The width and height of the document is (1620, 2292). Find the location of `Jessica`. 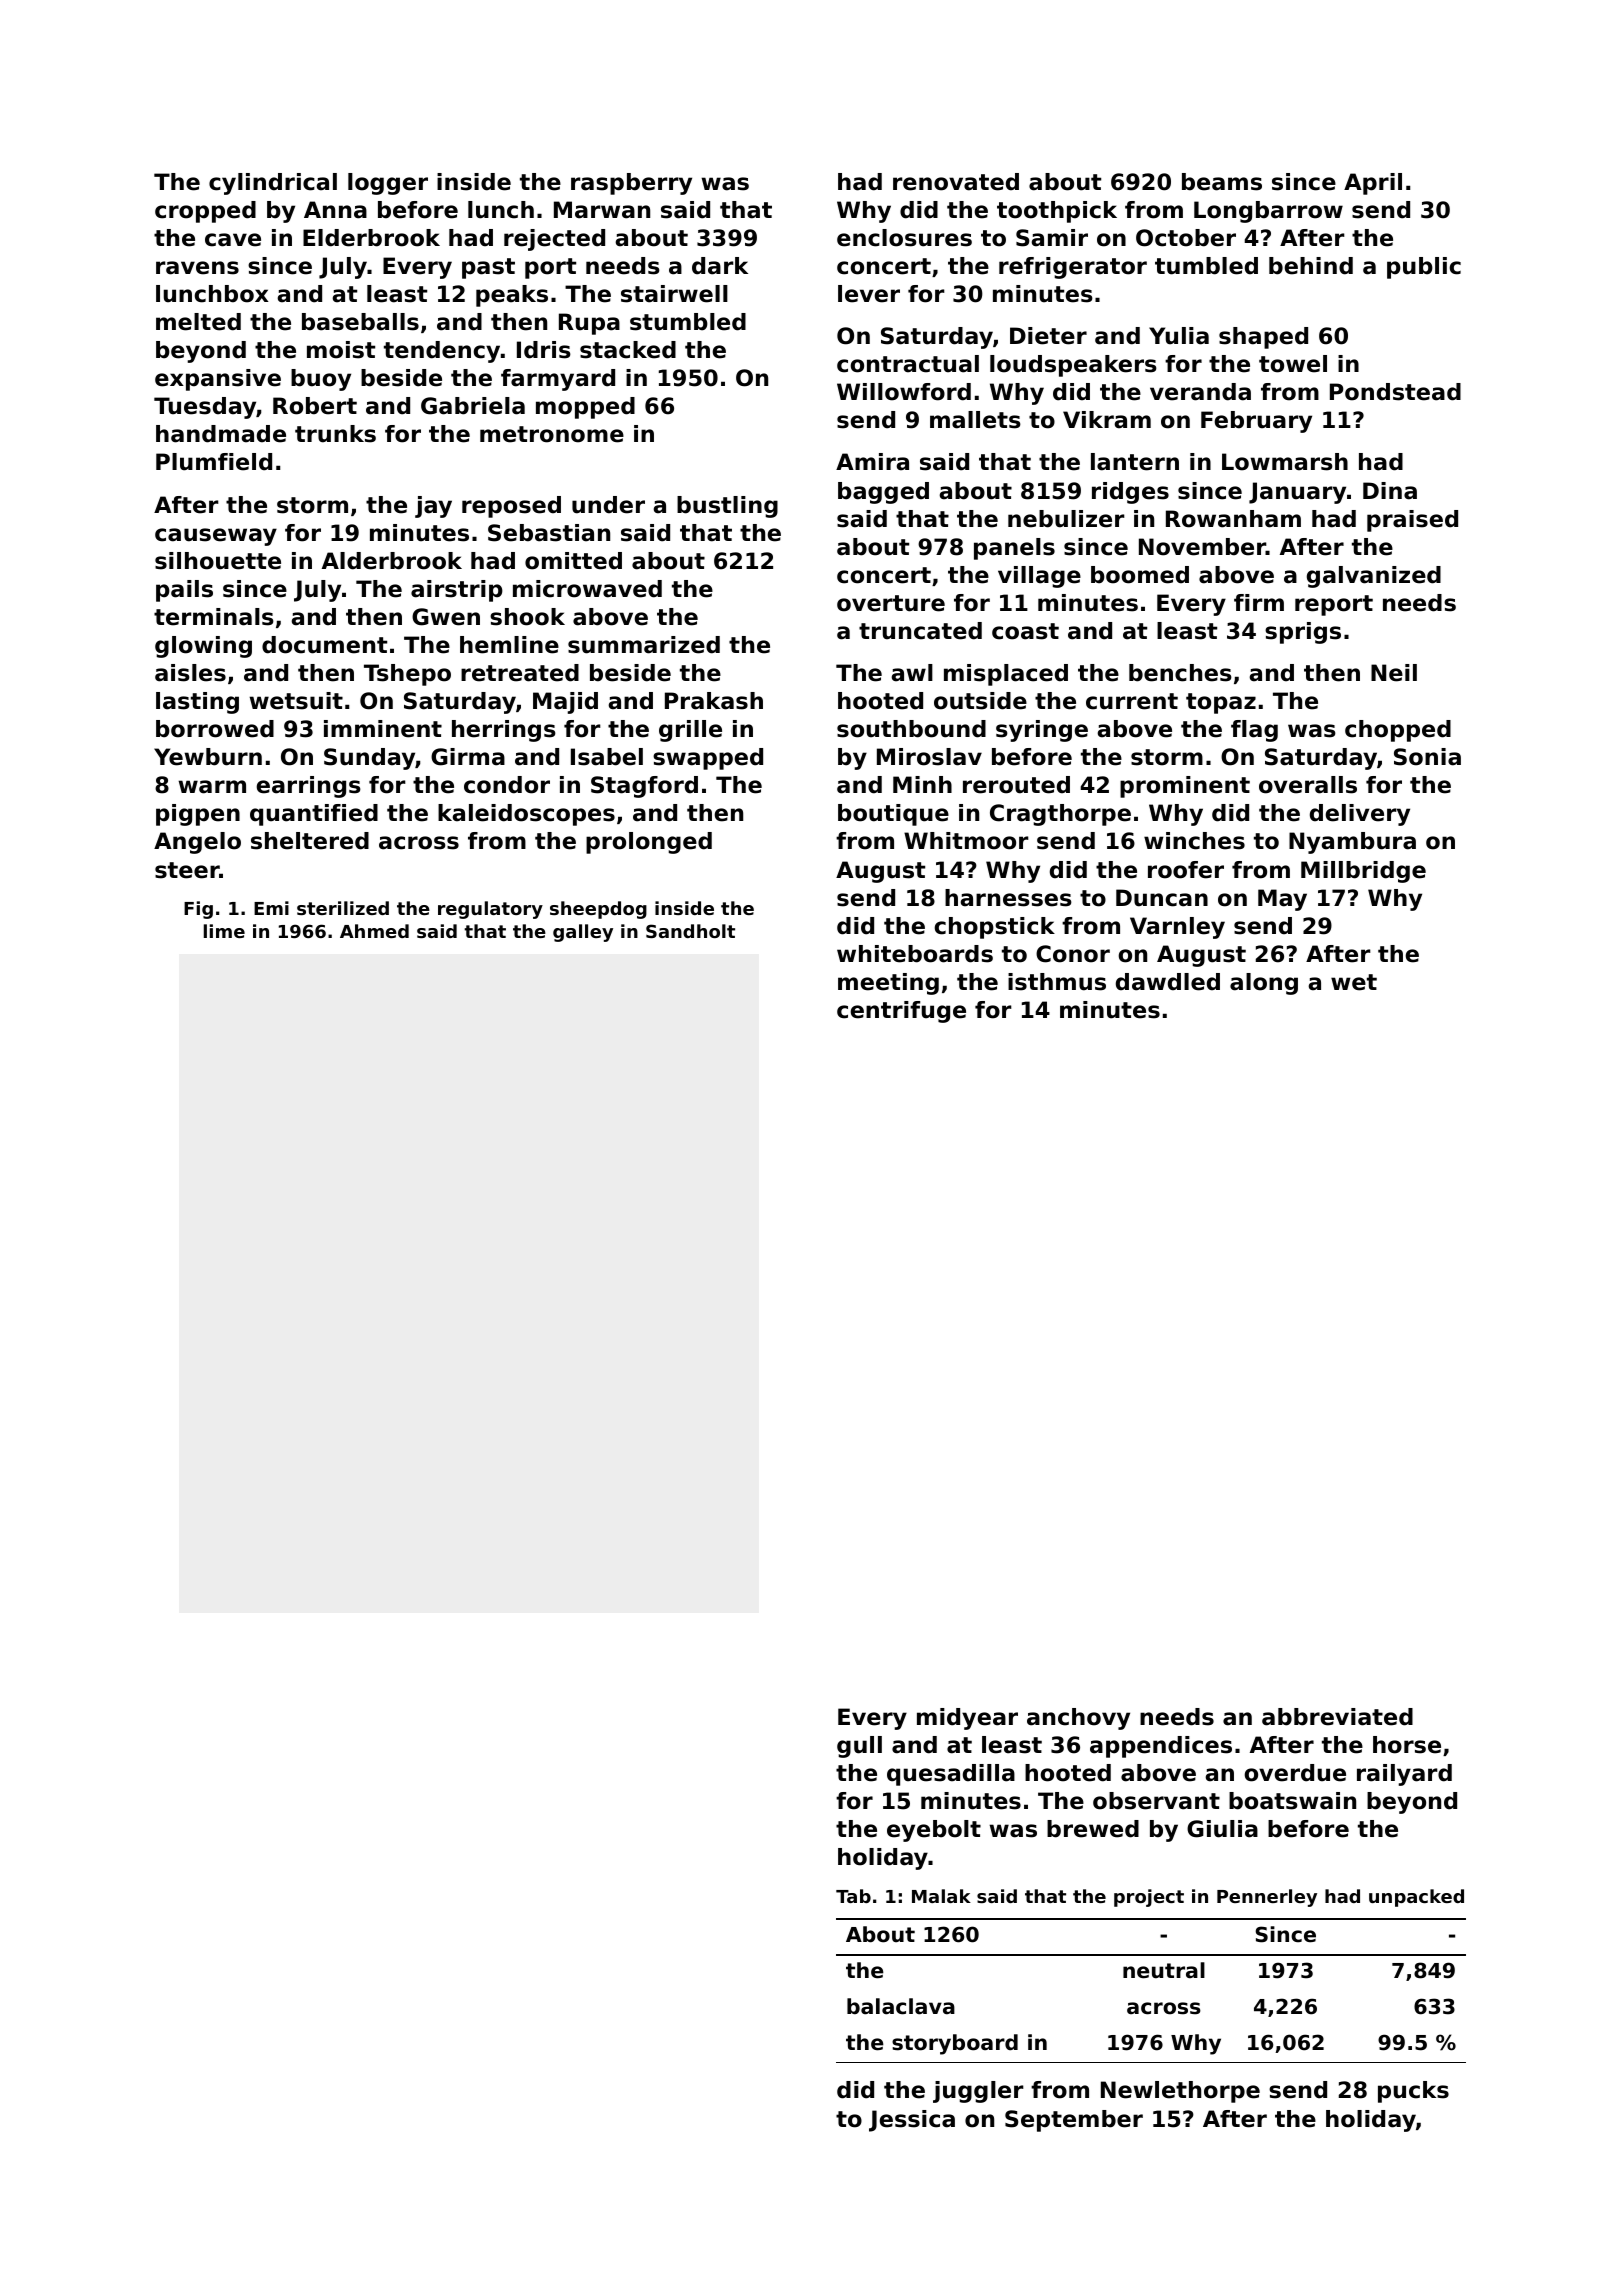

Jessica is located at coordinates (912, 2121).
